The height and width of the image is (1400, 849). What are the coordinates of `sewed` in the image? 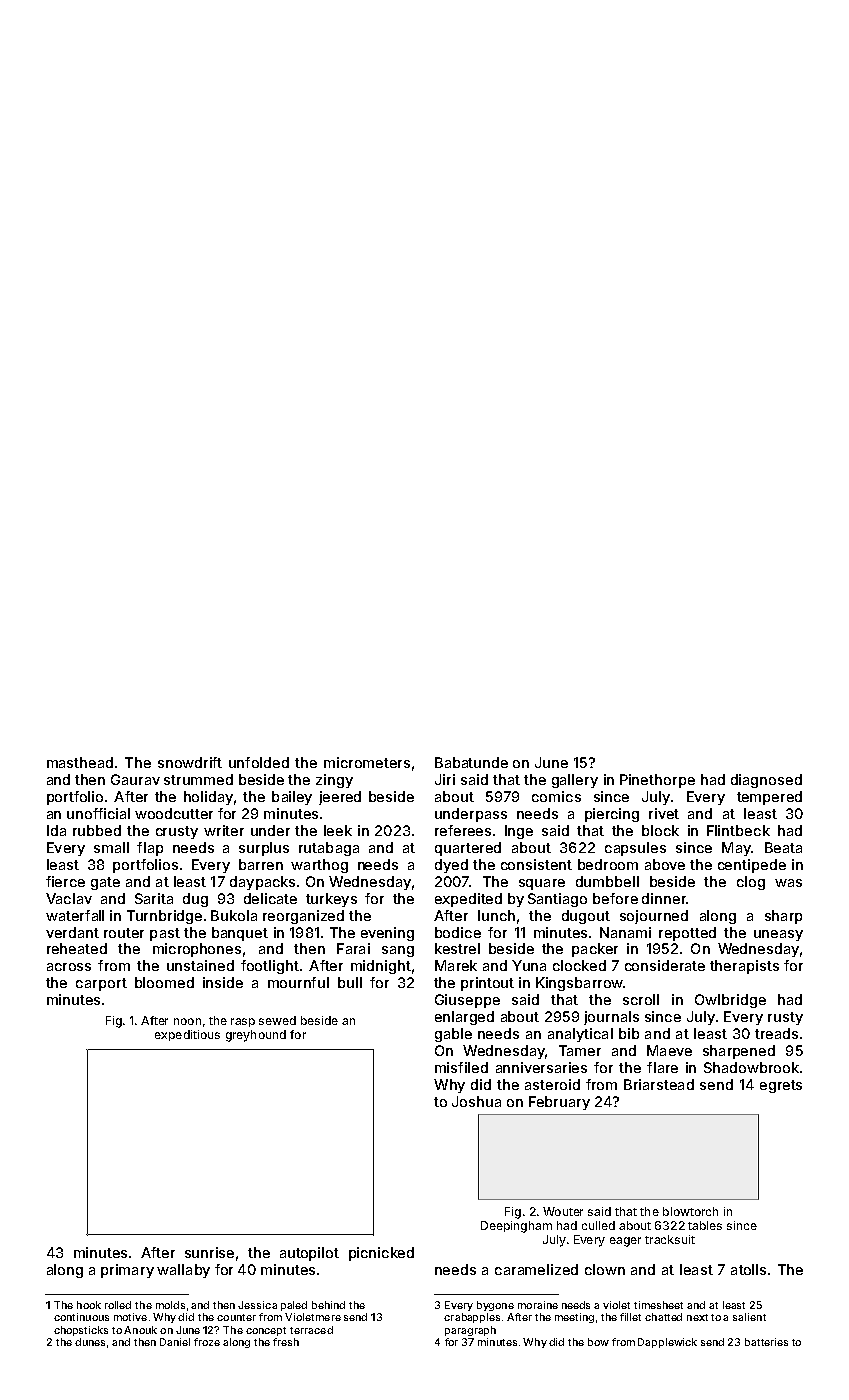 It's located at (277, 1020).
